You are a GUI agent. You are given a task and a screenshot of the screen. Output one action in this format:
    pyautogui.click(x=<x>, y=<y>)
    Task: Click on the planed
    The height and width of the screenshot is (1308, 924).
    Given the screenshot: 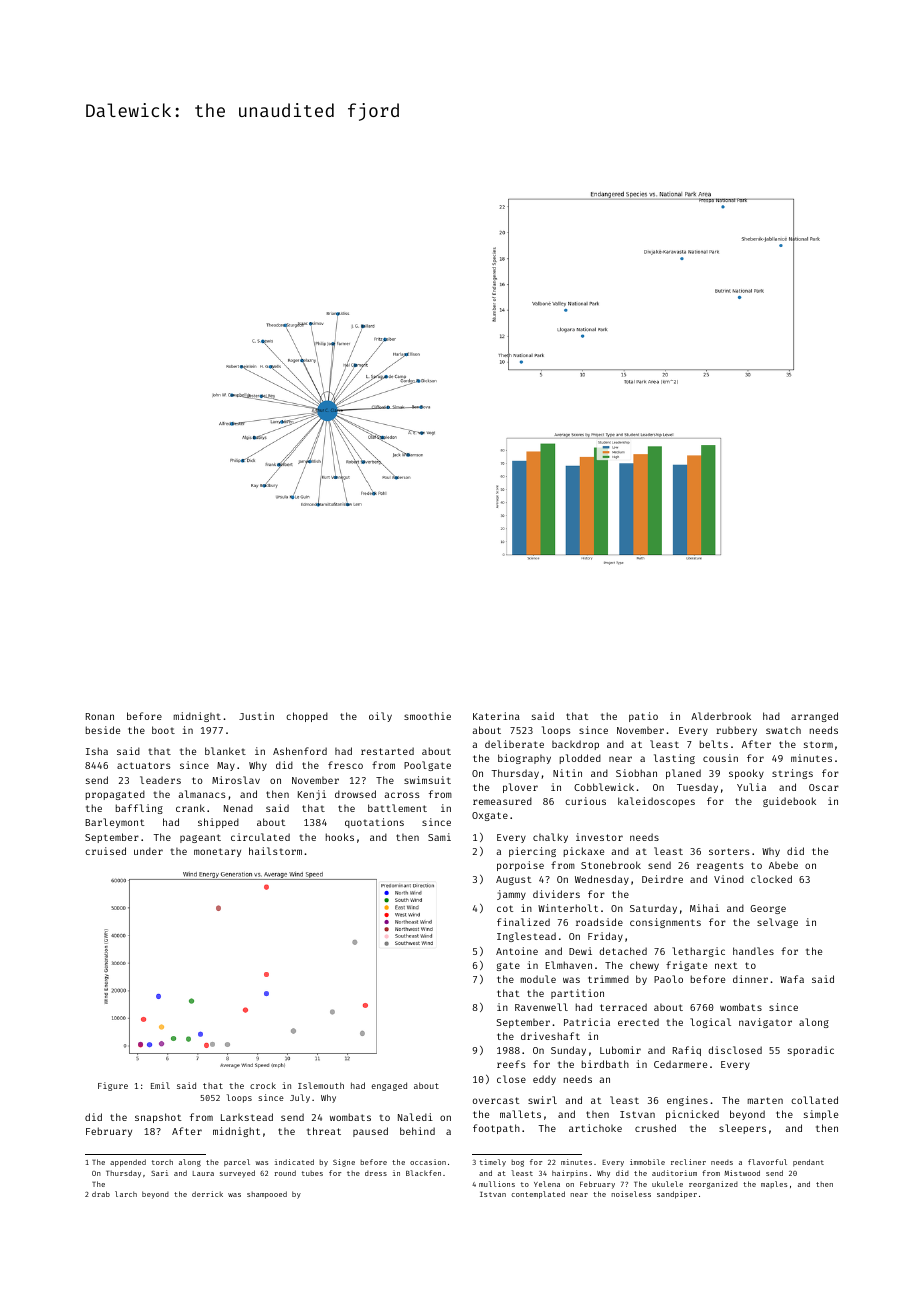 What is the action you would take?
    pyautogui.click(x=683, y=774)
